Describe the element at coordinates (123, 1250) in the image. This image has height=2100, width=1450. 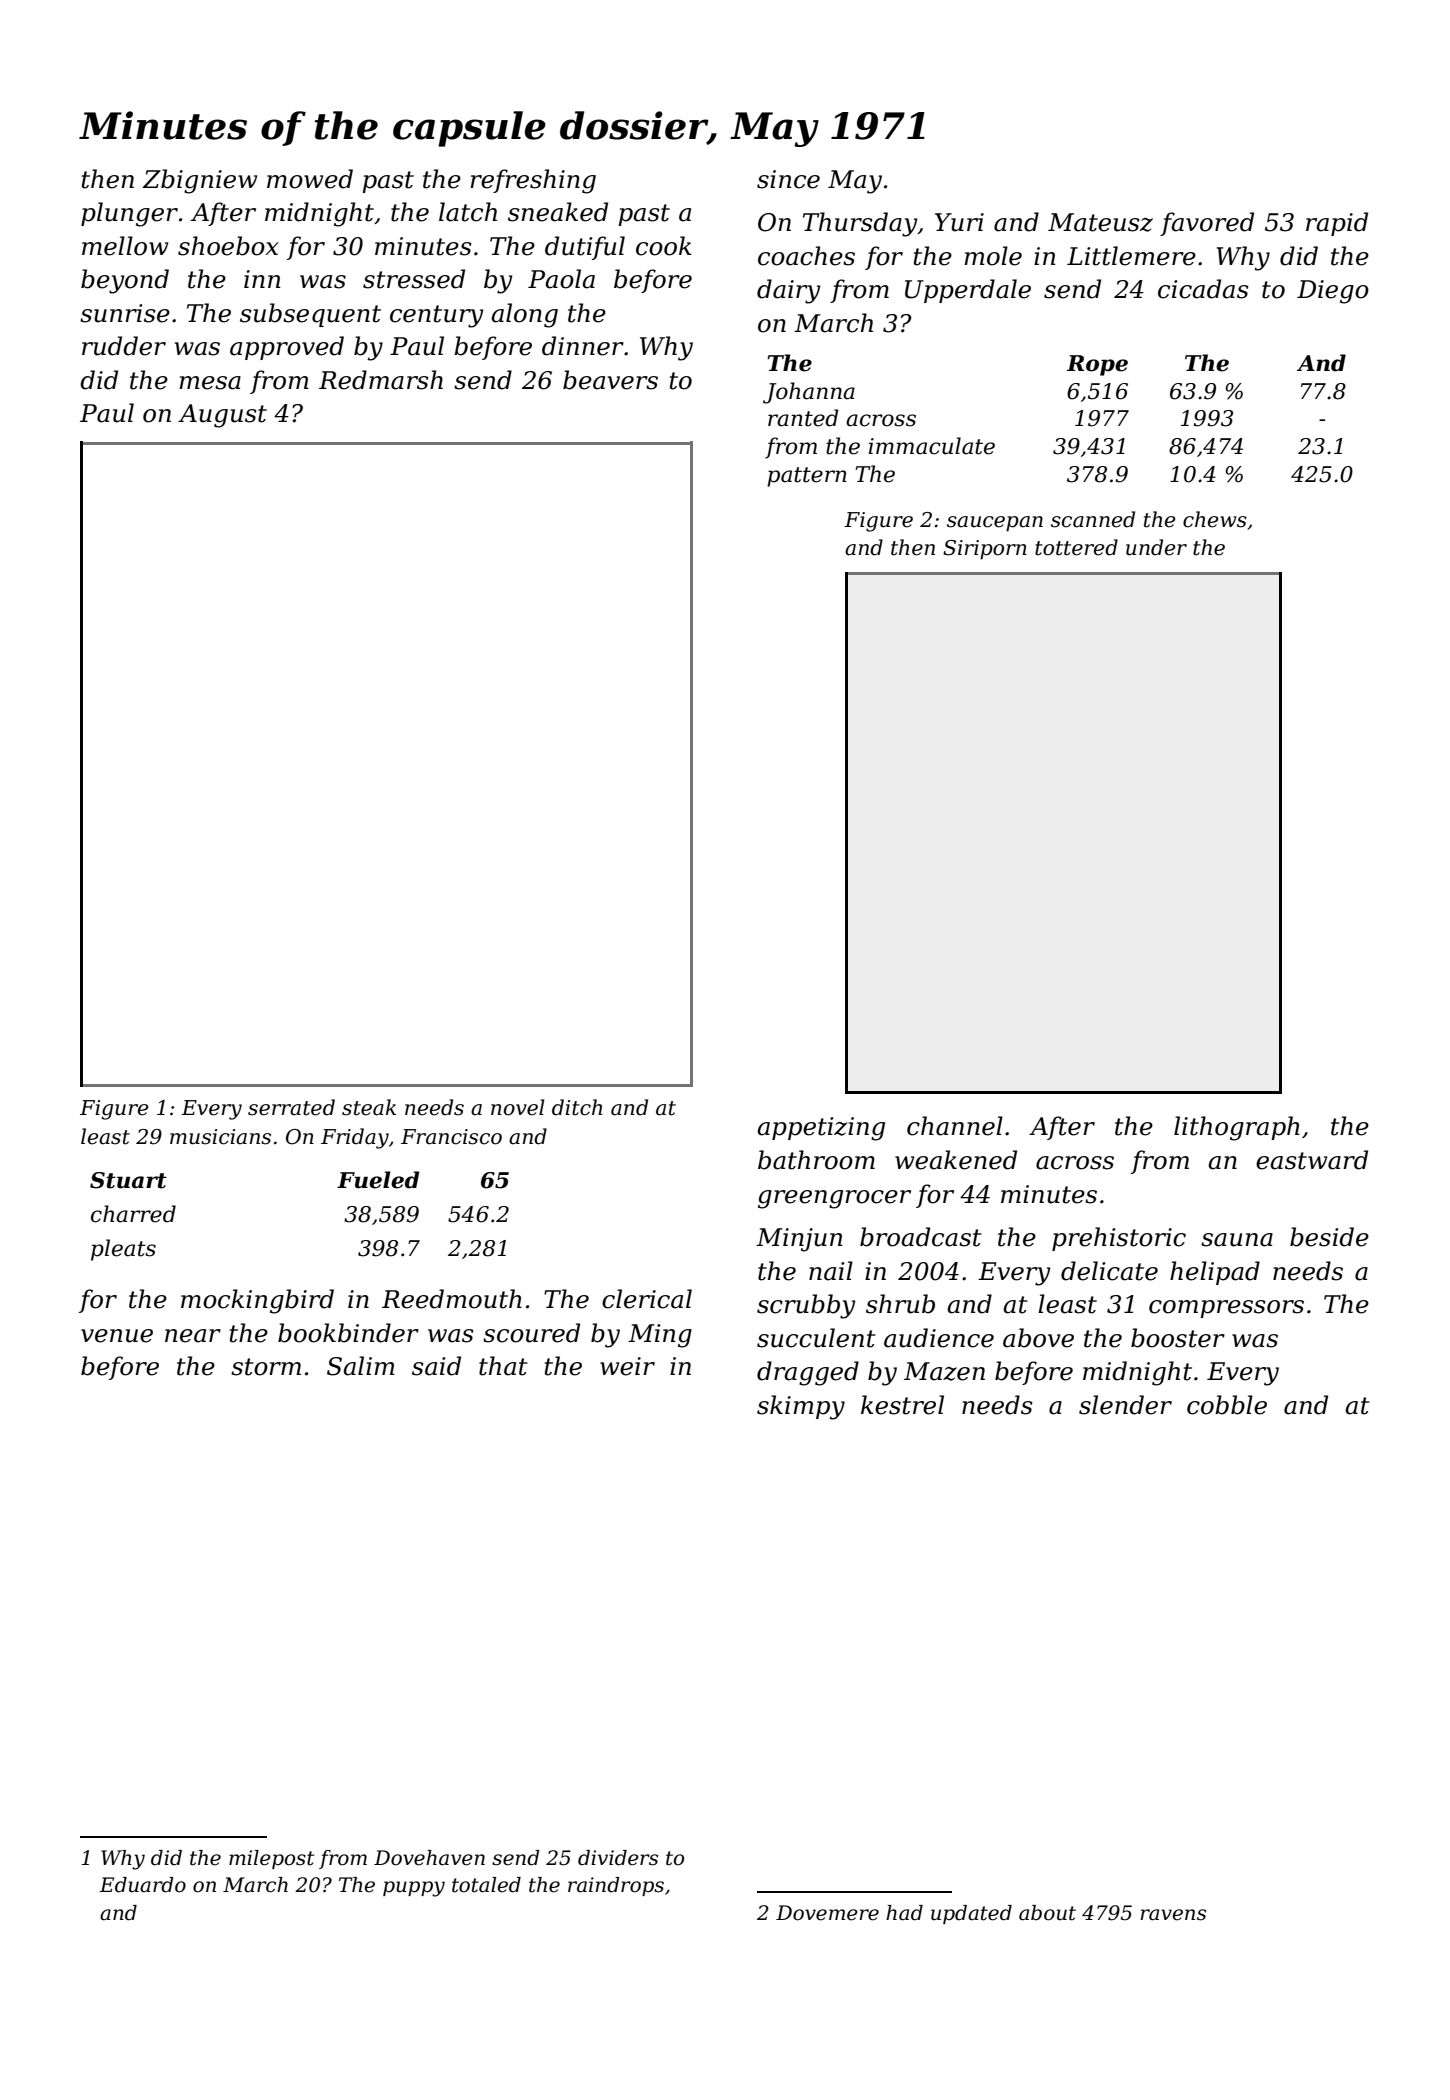
I see `pleats` at that location.
